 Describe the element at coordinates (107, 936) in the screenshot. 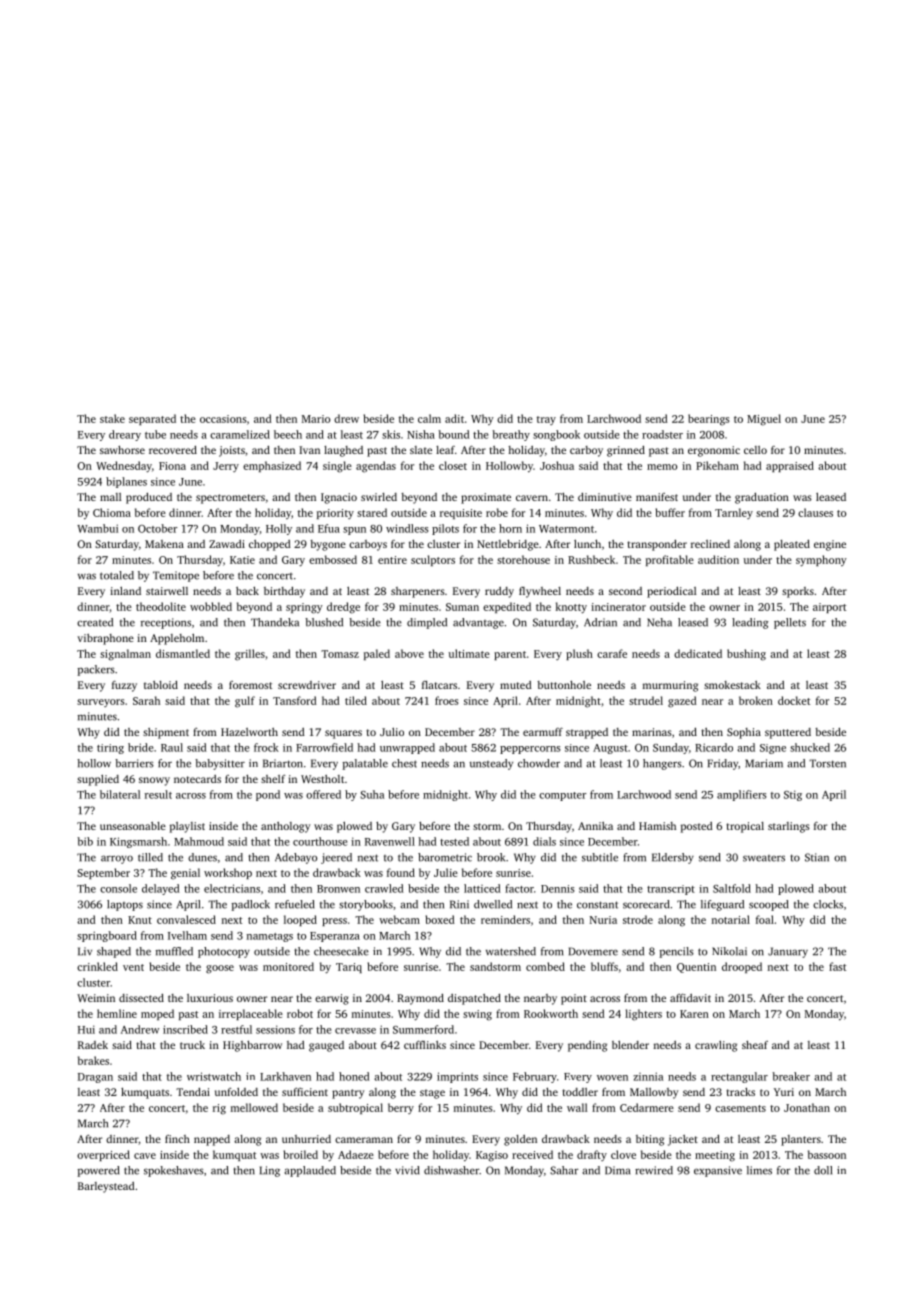

I see `springboard` at that location.
